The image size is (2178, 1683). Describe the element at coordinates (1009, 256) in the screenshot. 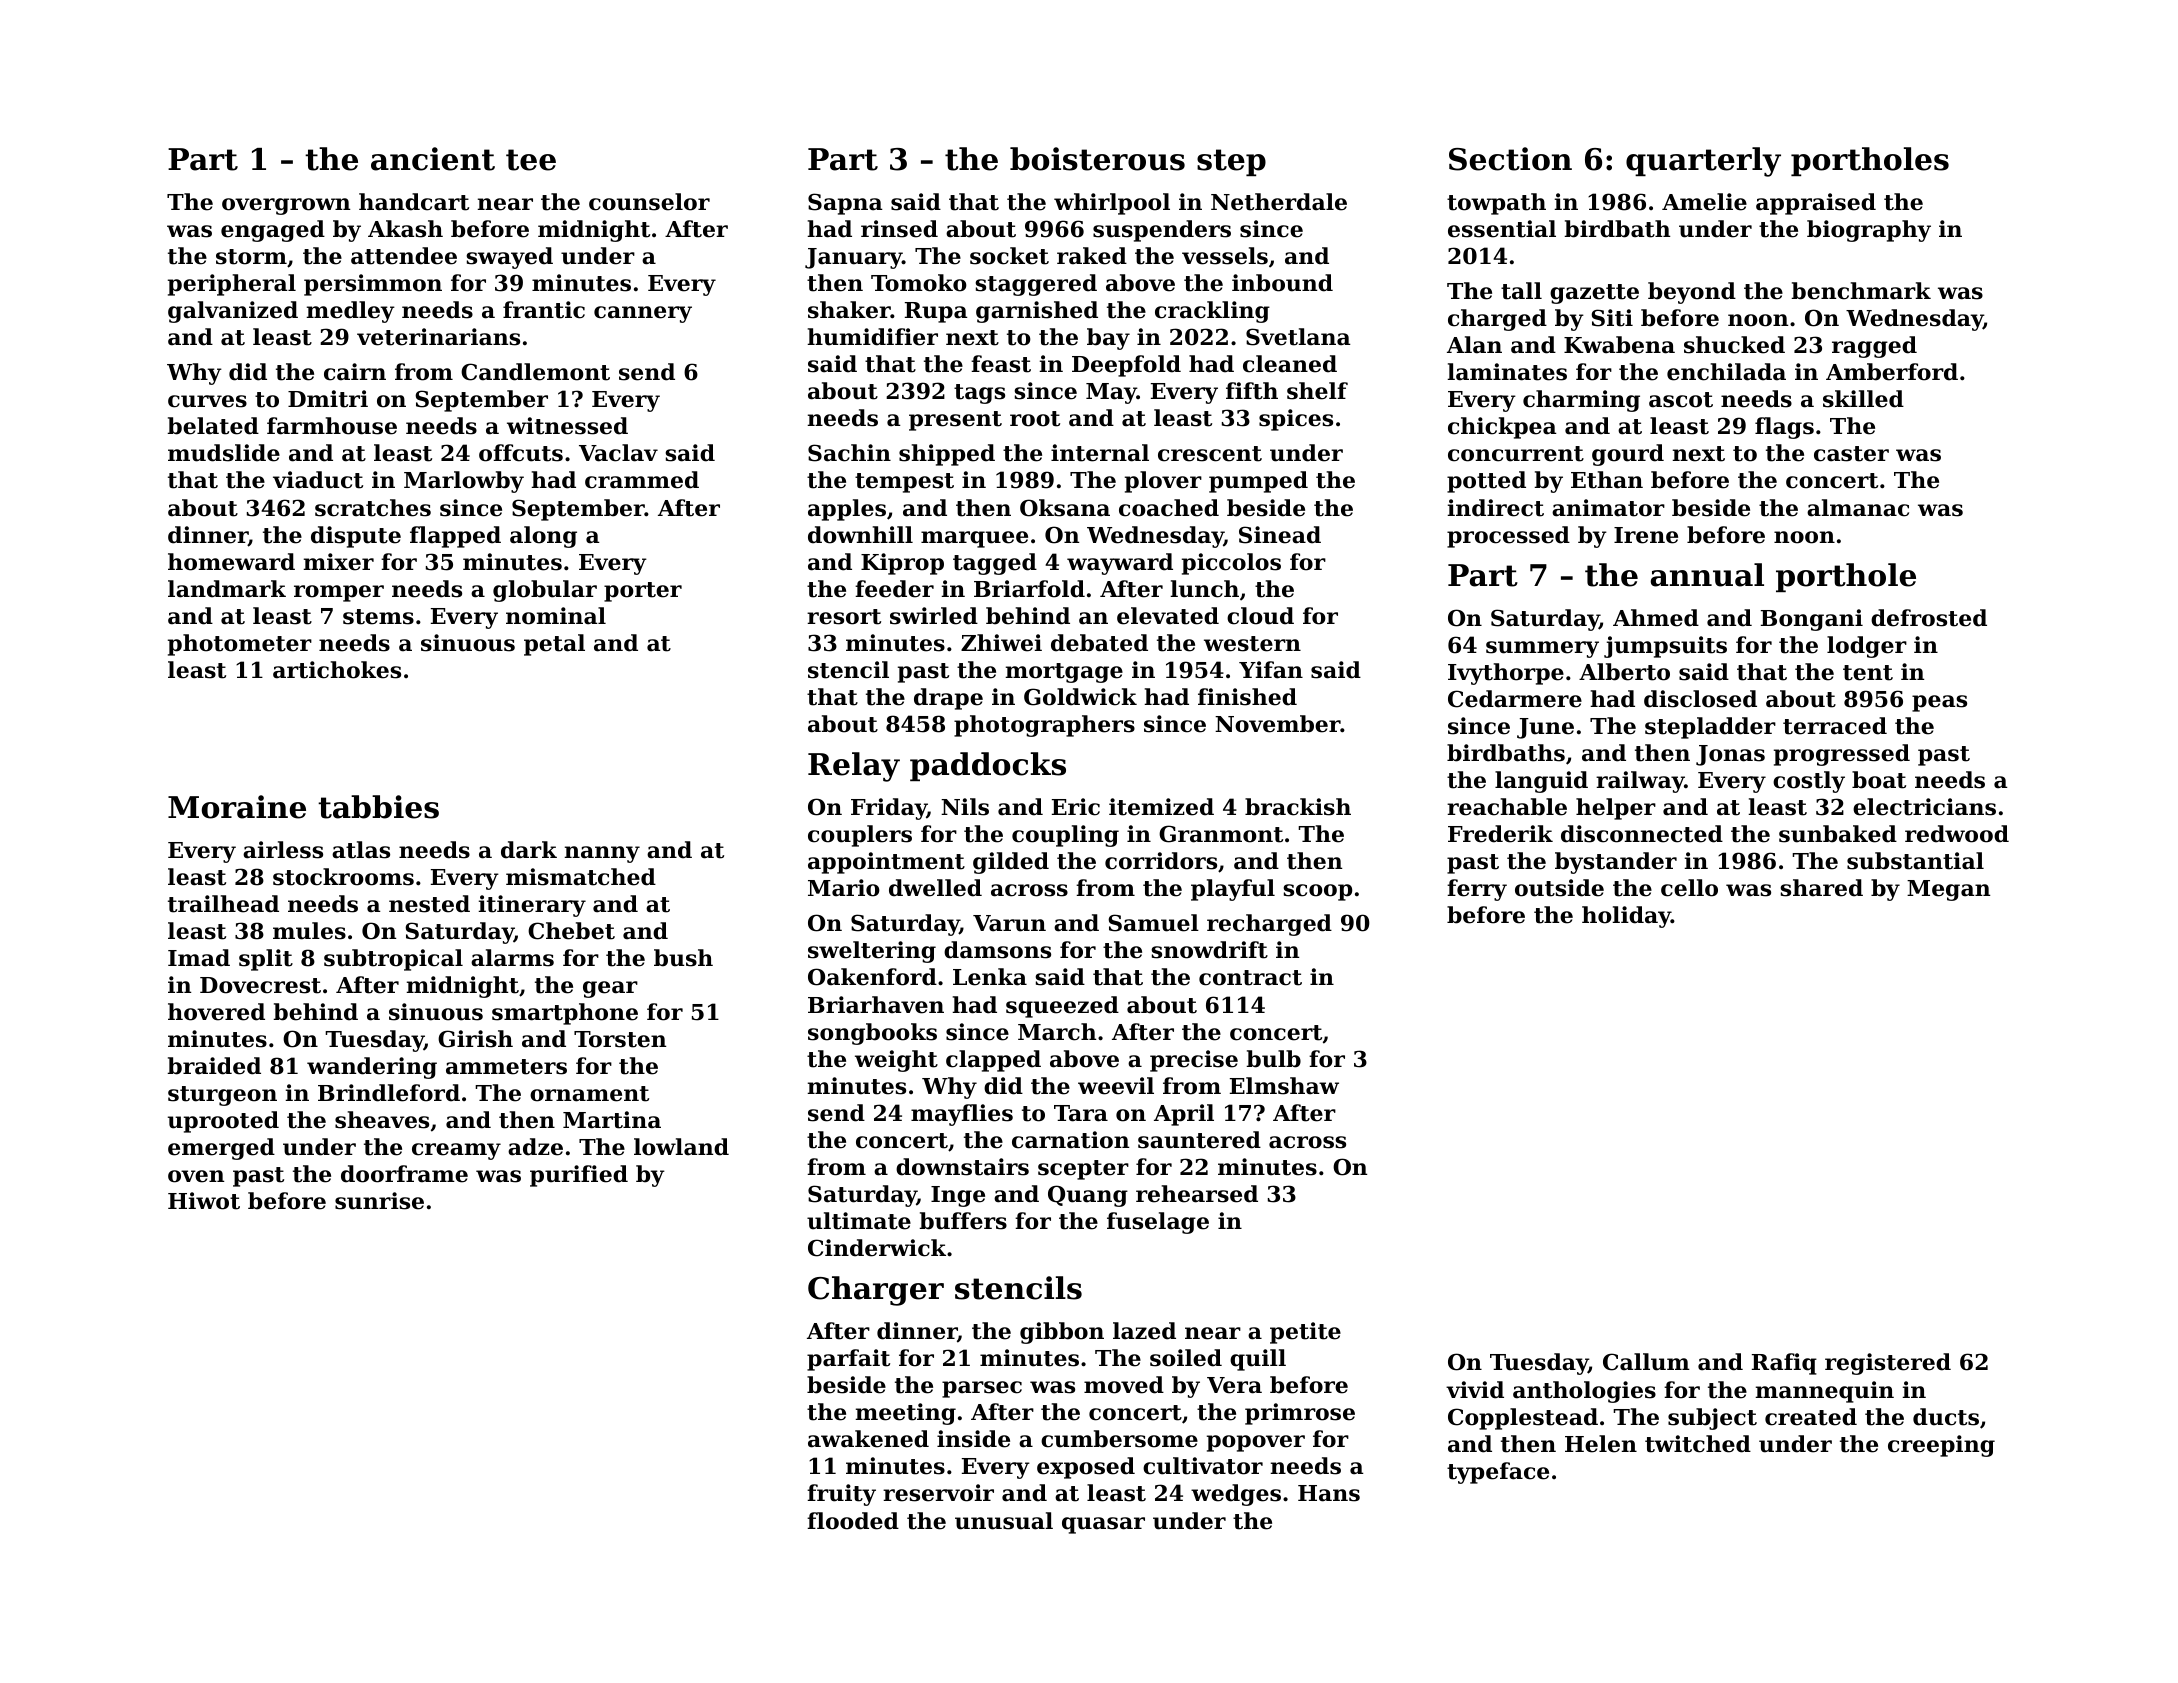

I see `socket` at that location.
